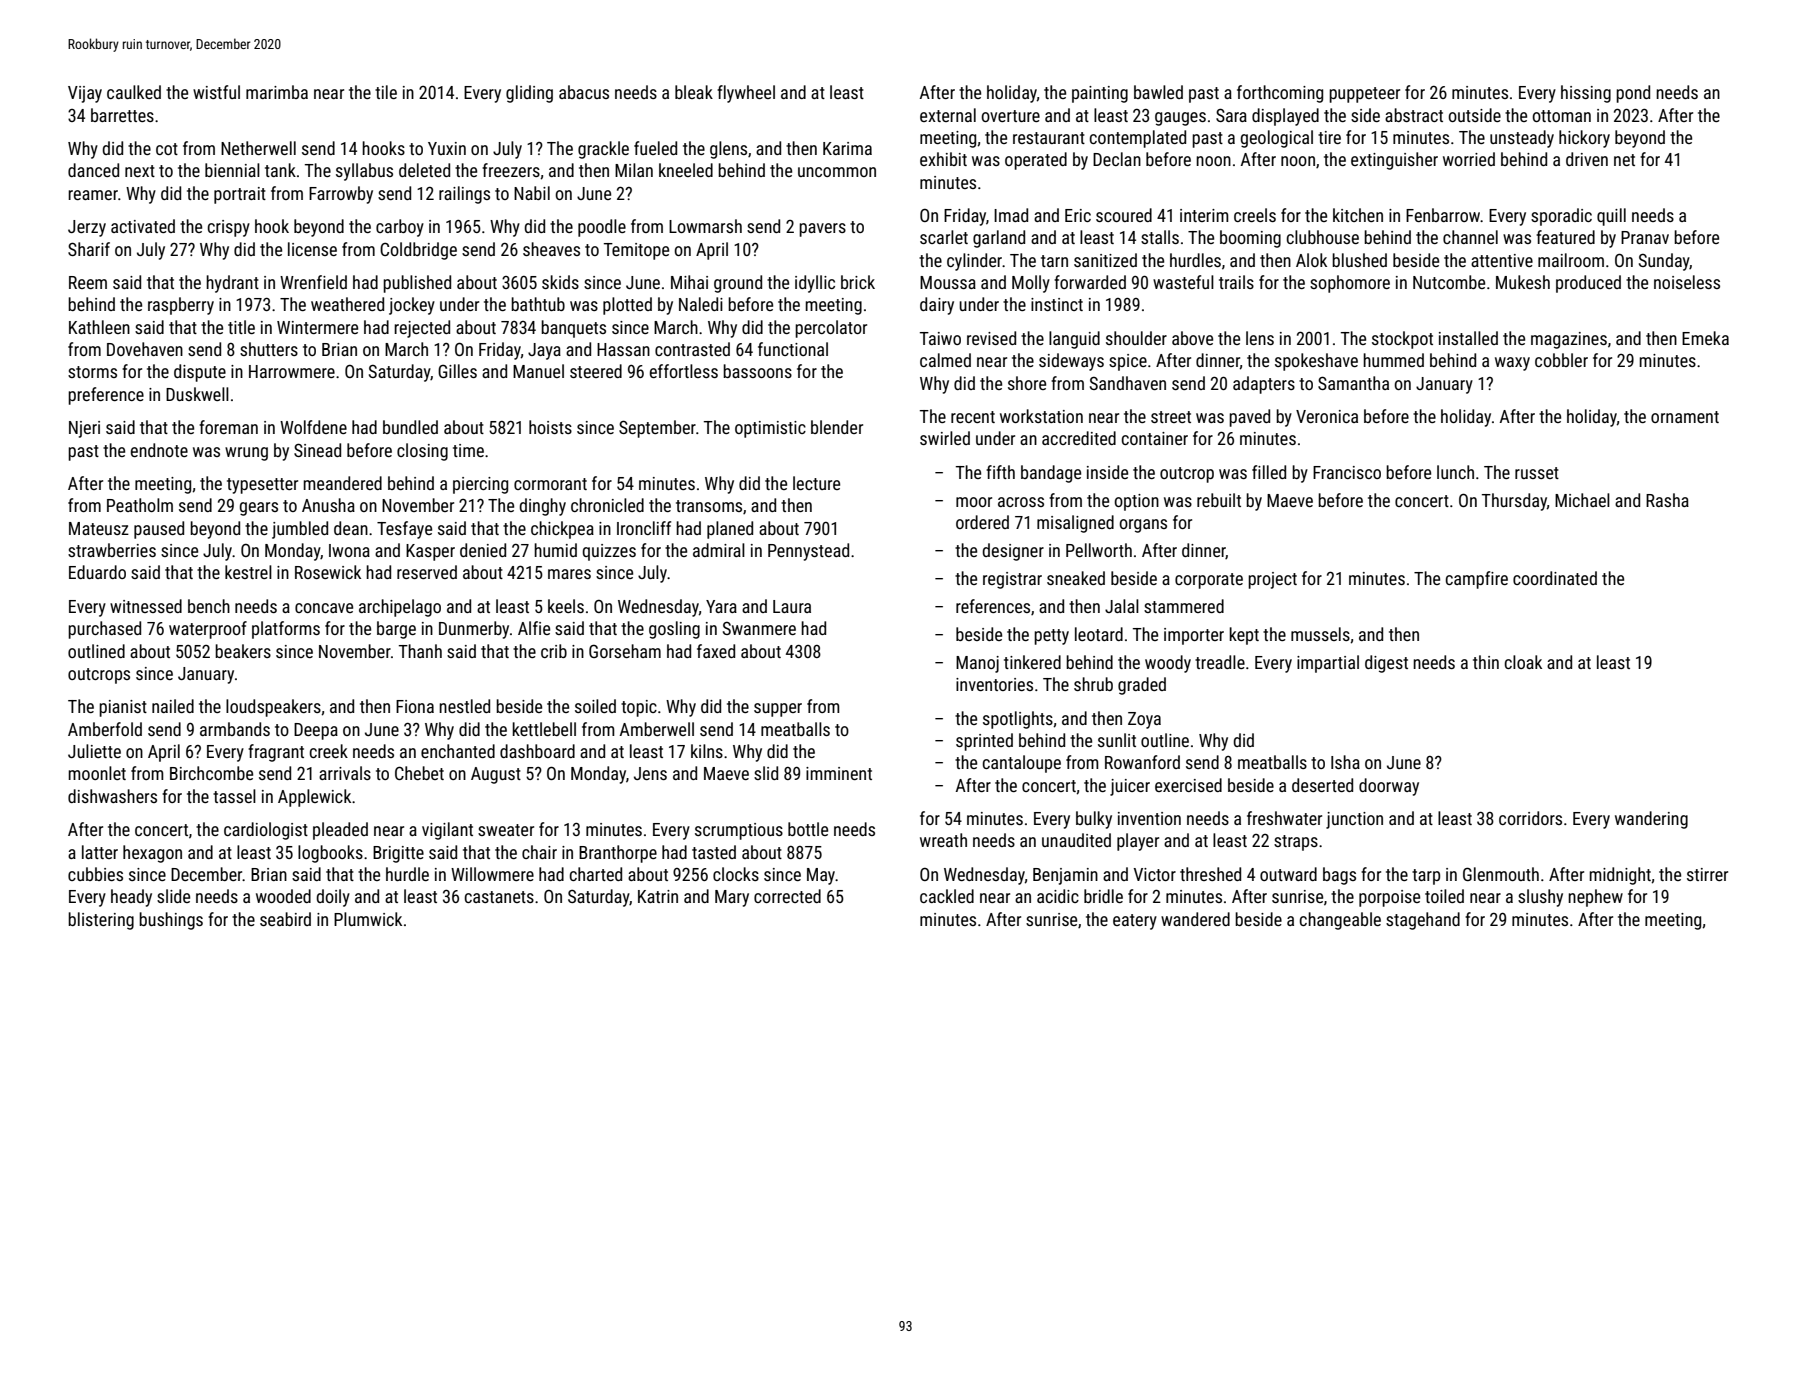  I want to click on storms, so click(92, 372).
